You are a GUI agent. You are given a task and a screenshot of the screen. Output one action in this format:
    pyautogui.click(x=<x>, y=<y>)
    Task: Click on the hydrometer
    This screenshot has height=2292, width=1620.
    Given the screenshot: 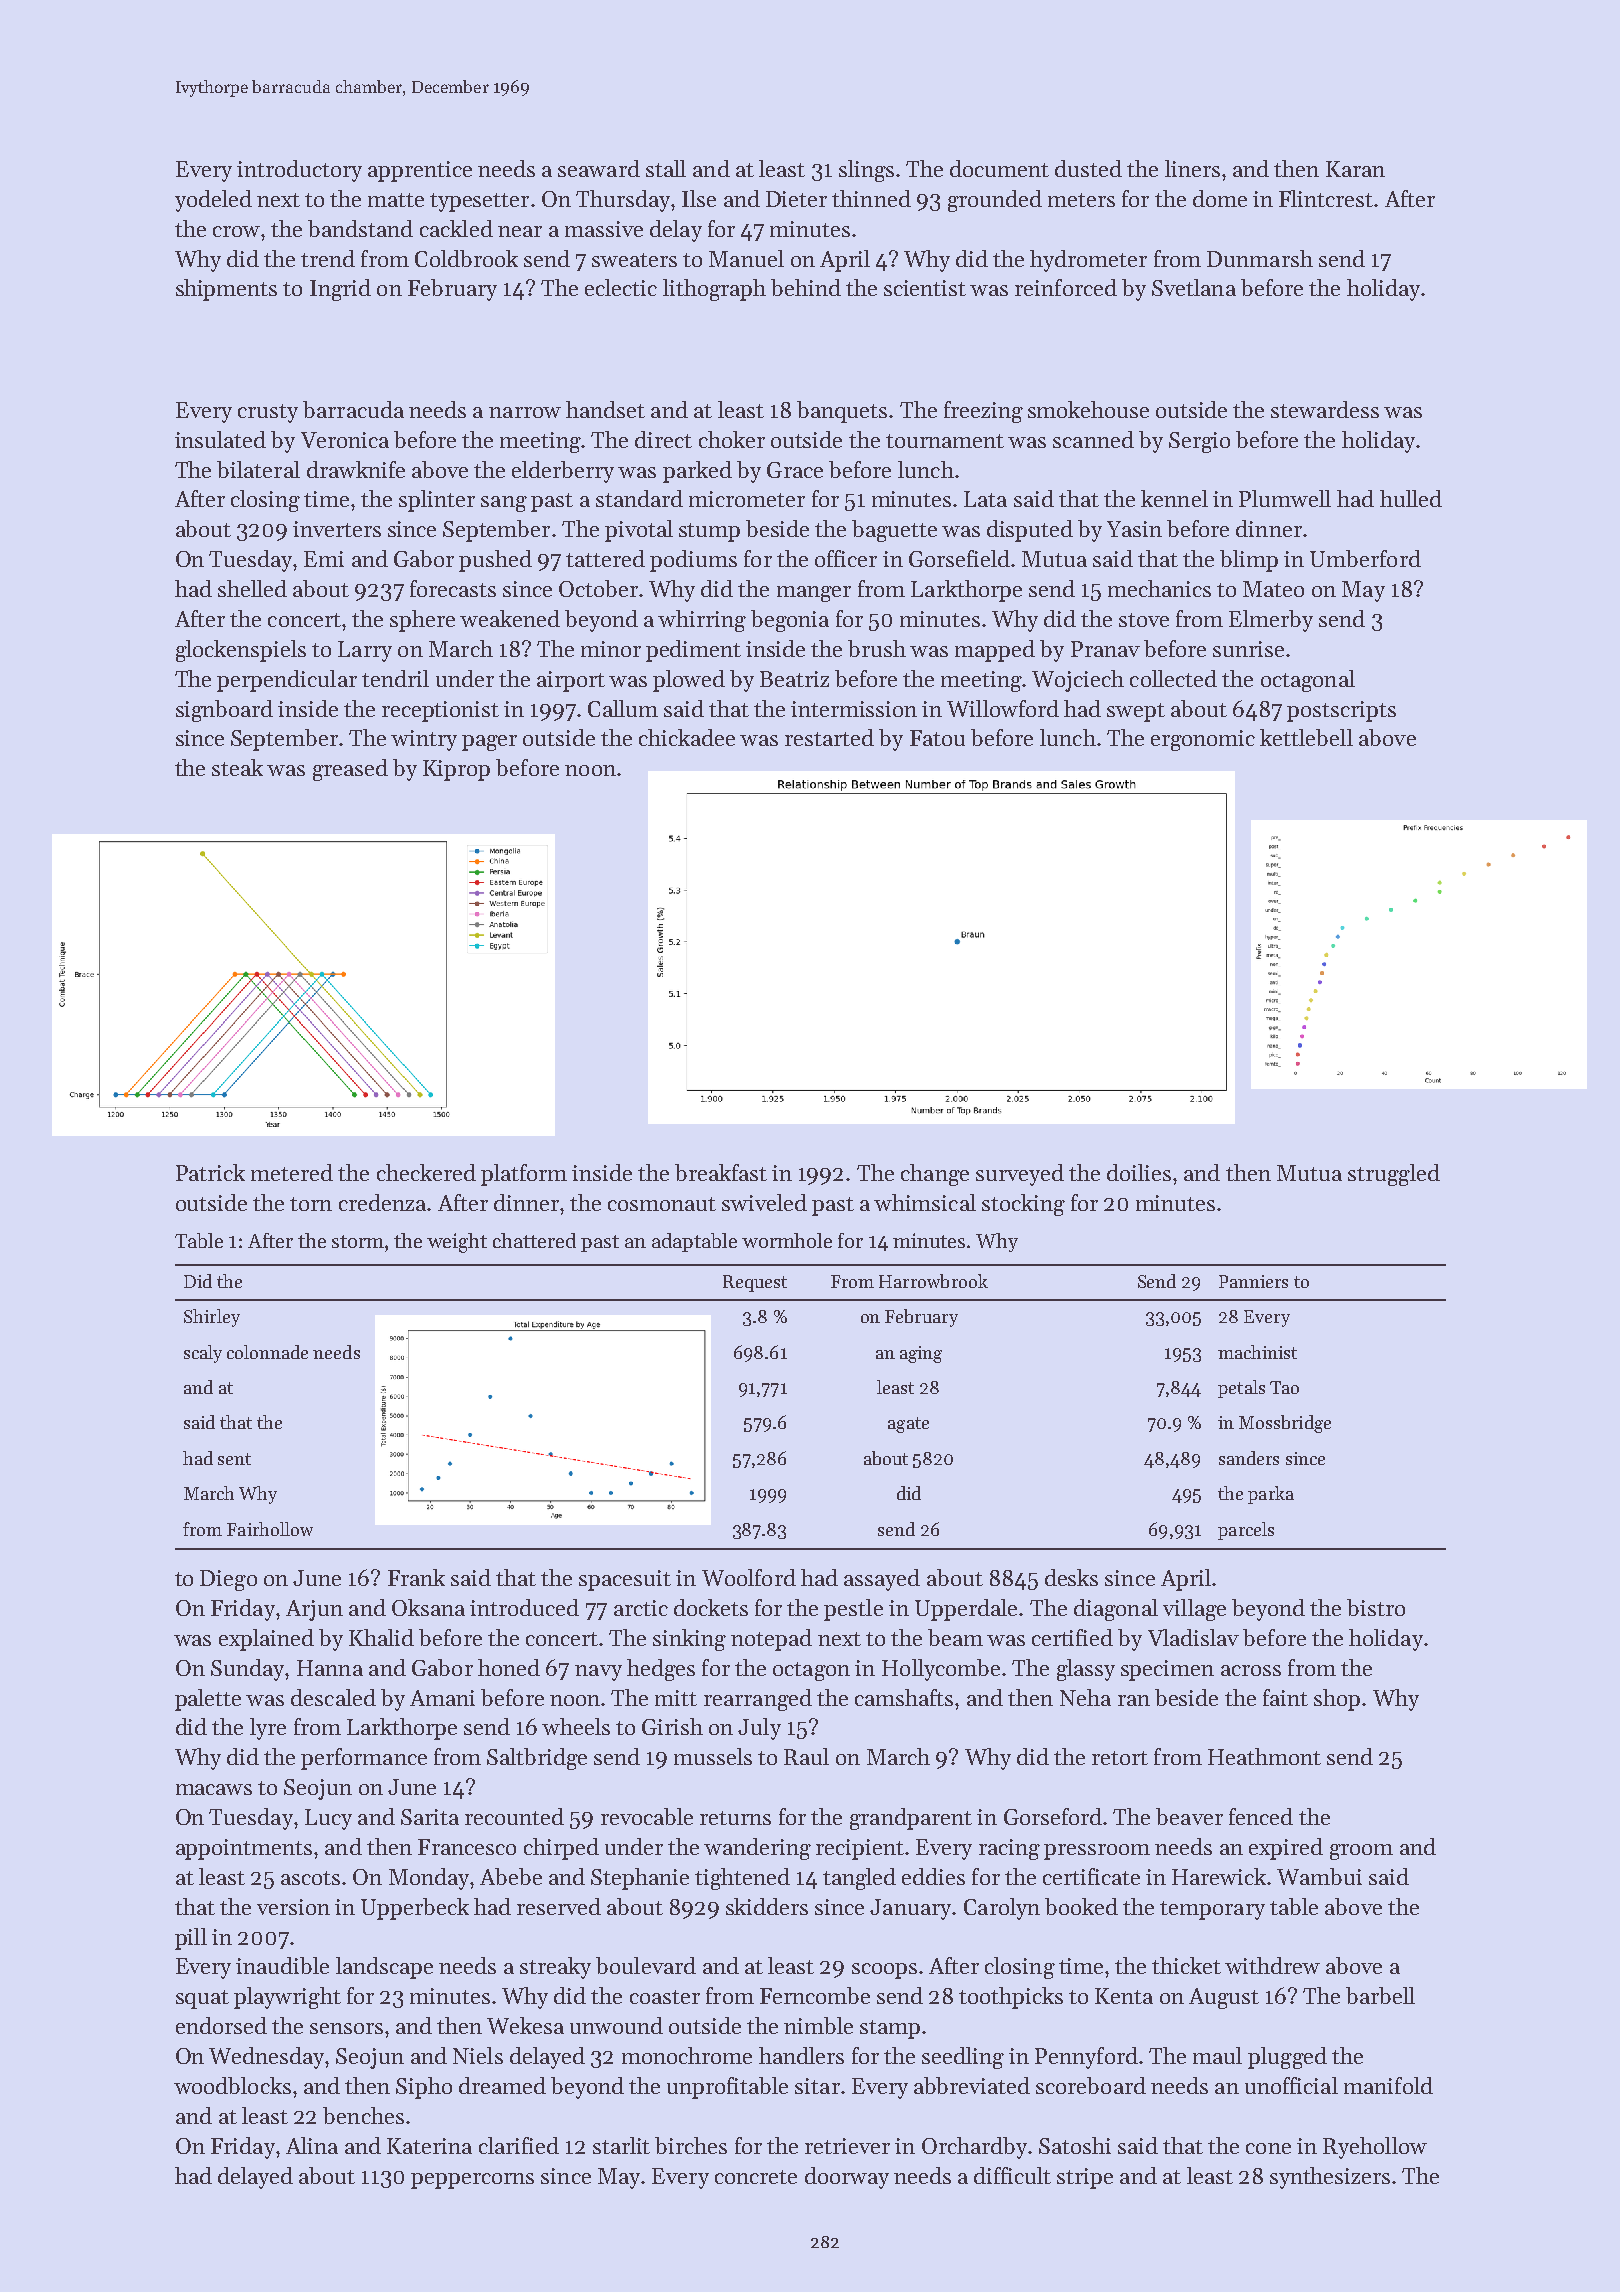 What is the action you would take?
    pyautogui.click(x=1088, y=261)
